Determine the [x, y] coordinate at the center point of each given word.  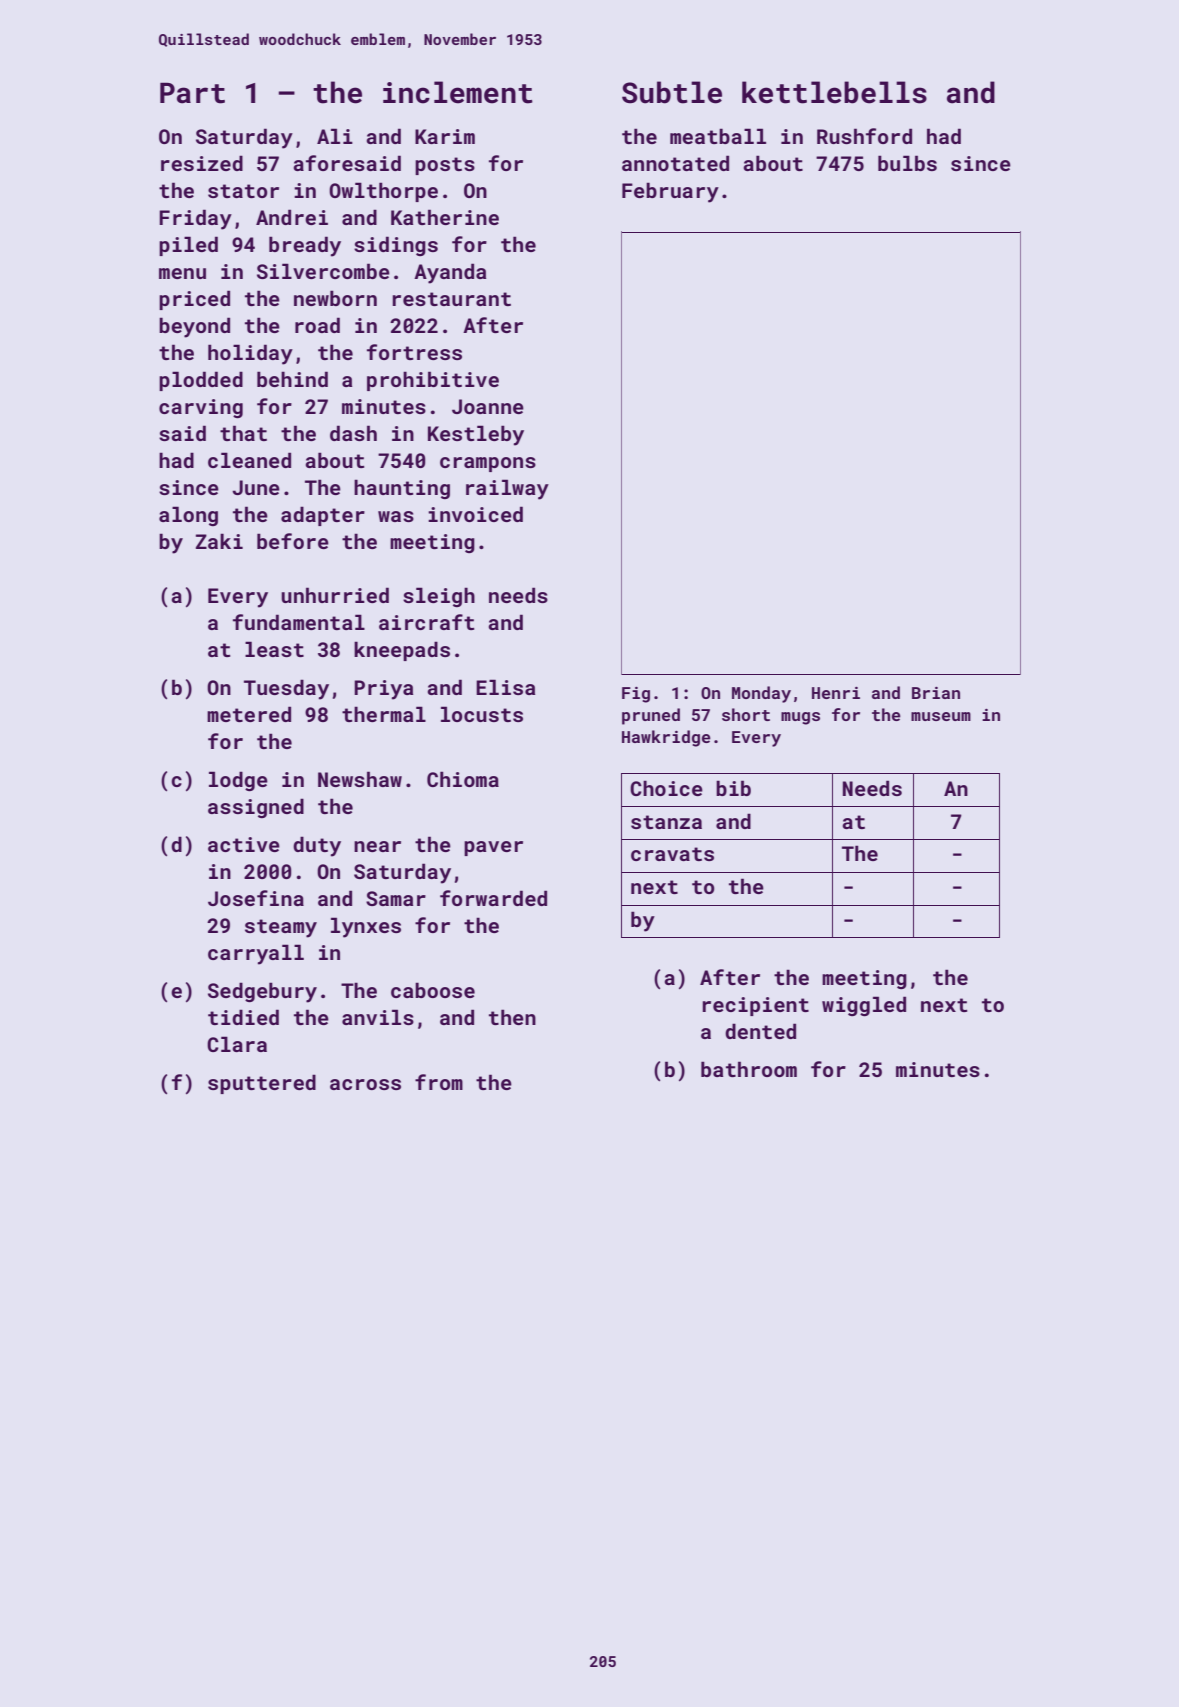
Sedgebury [262, 992]
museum [941, 716]
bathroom [749, 1069]
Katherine [445, 217]
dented [760, 1031]
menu [182, 273]
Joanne [488, 406]
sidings [396, 246]
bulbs [907, 163]
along [188, 516]
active [244, 844]
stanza [666, 822]
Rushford [864, 136]
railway [507, 489]
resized [202, 163]
